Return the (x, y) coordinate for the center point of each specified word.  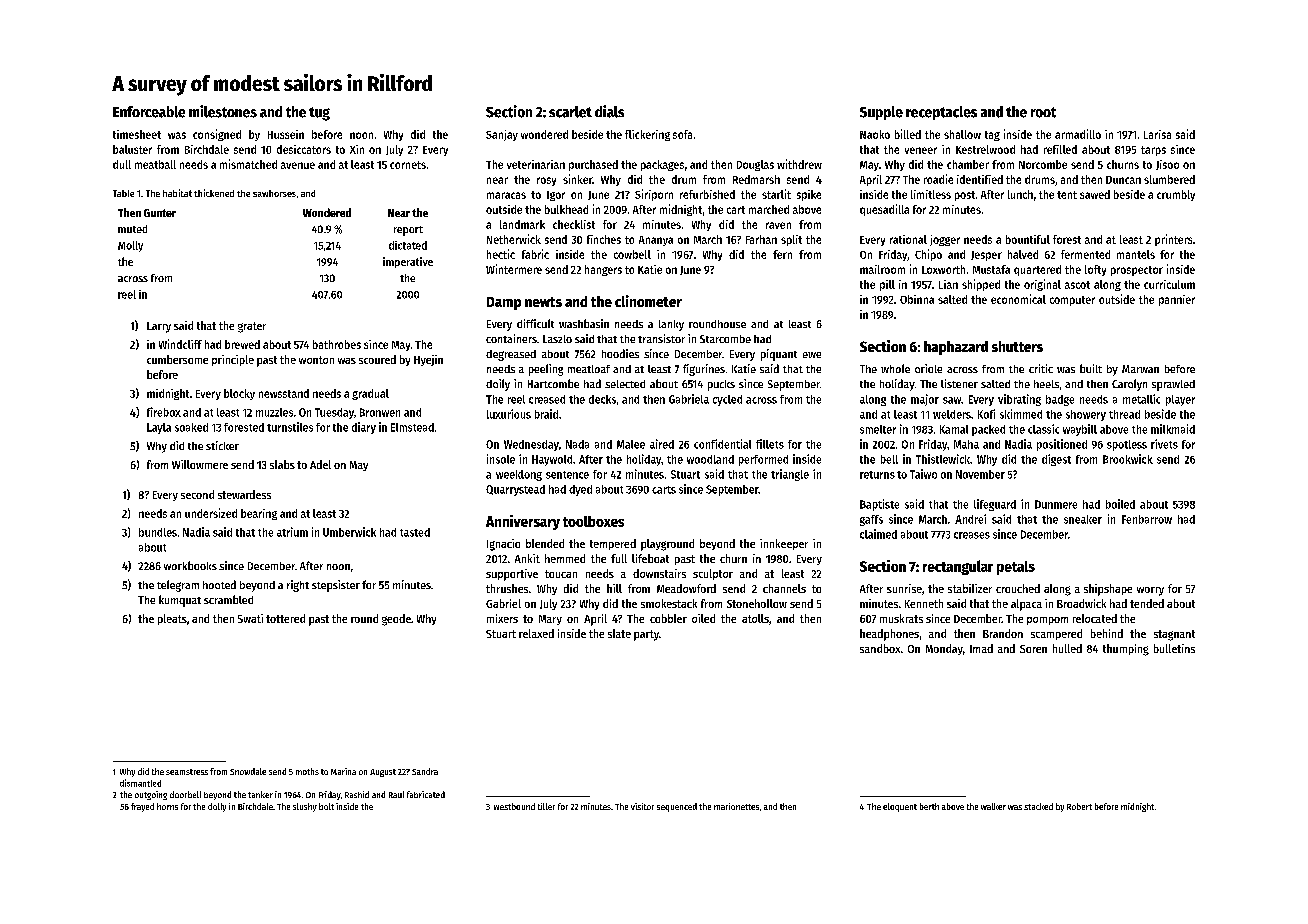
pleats (172, 619)
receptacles (941, 113)
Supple (881, 113)
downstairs (659, 573)
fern (782, 254)
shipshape (1108, 590)
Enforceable (149, 112)
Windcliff (180, 344)
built (1091, 368)
